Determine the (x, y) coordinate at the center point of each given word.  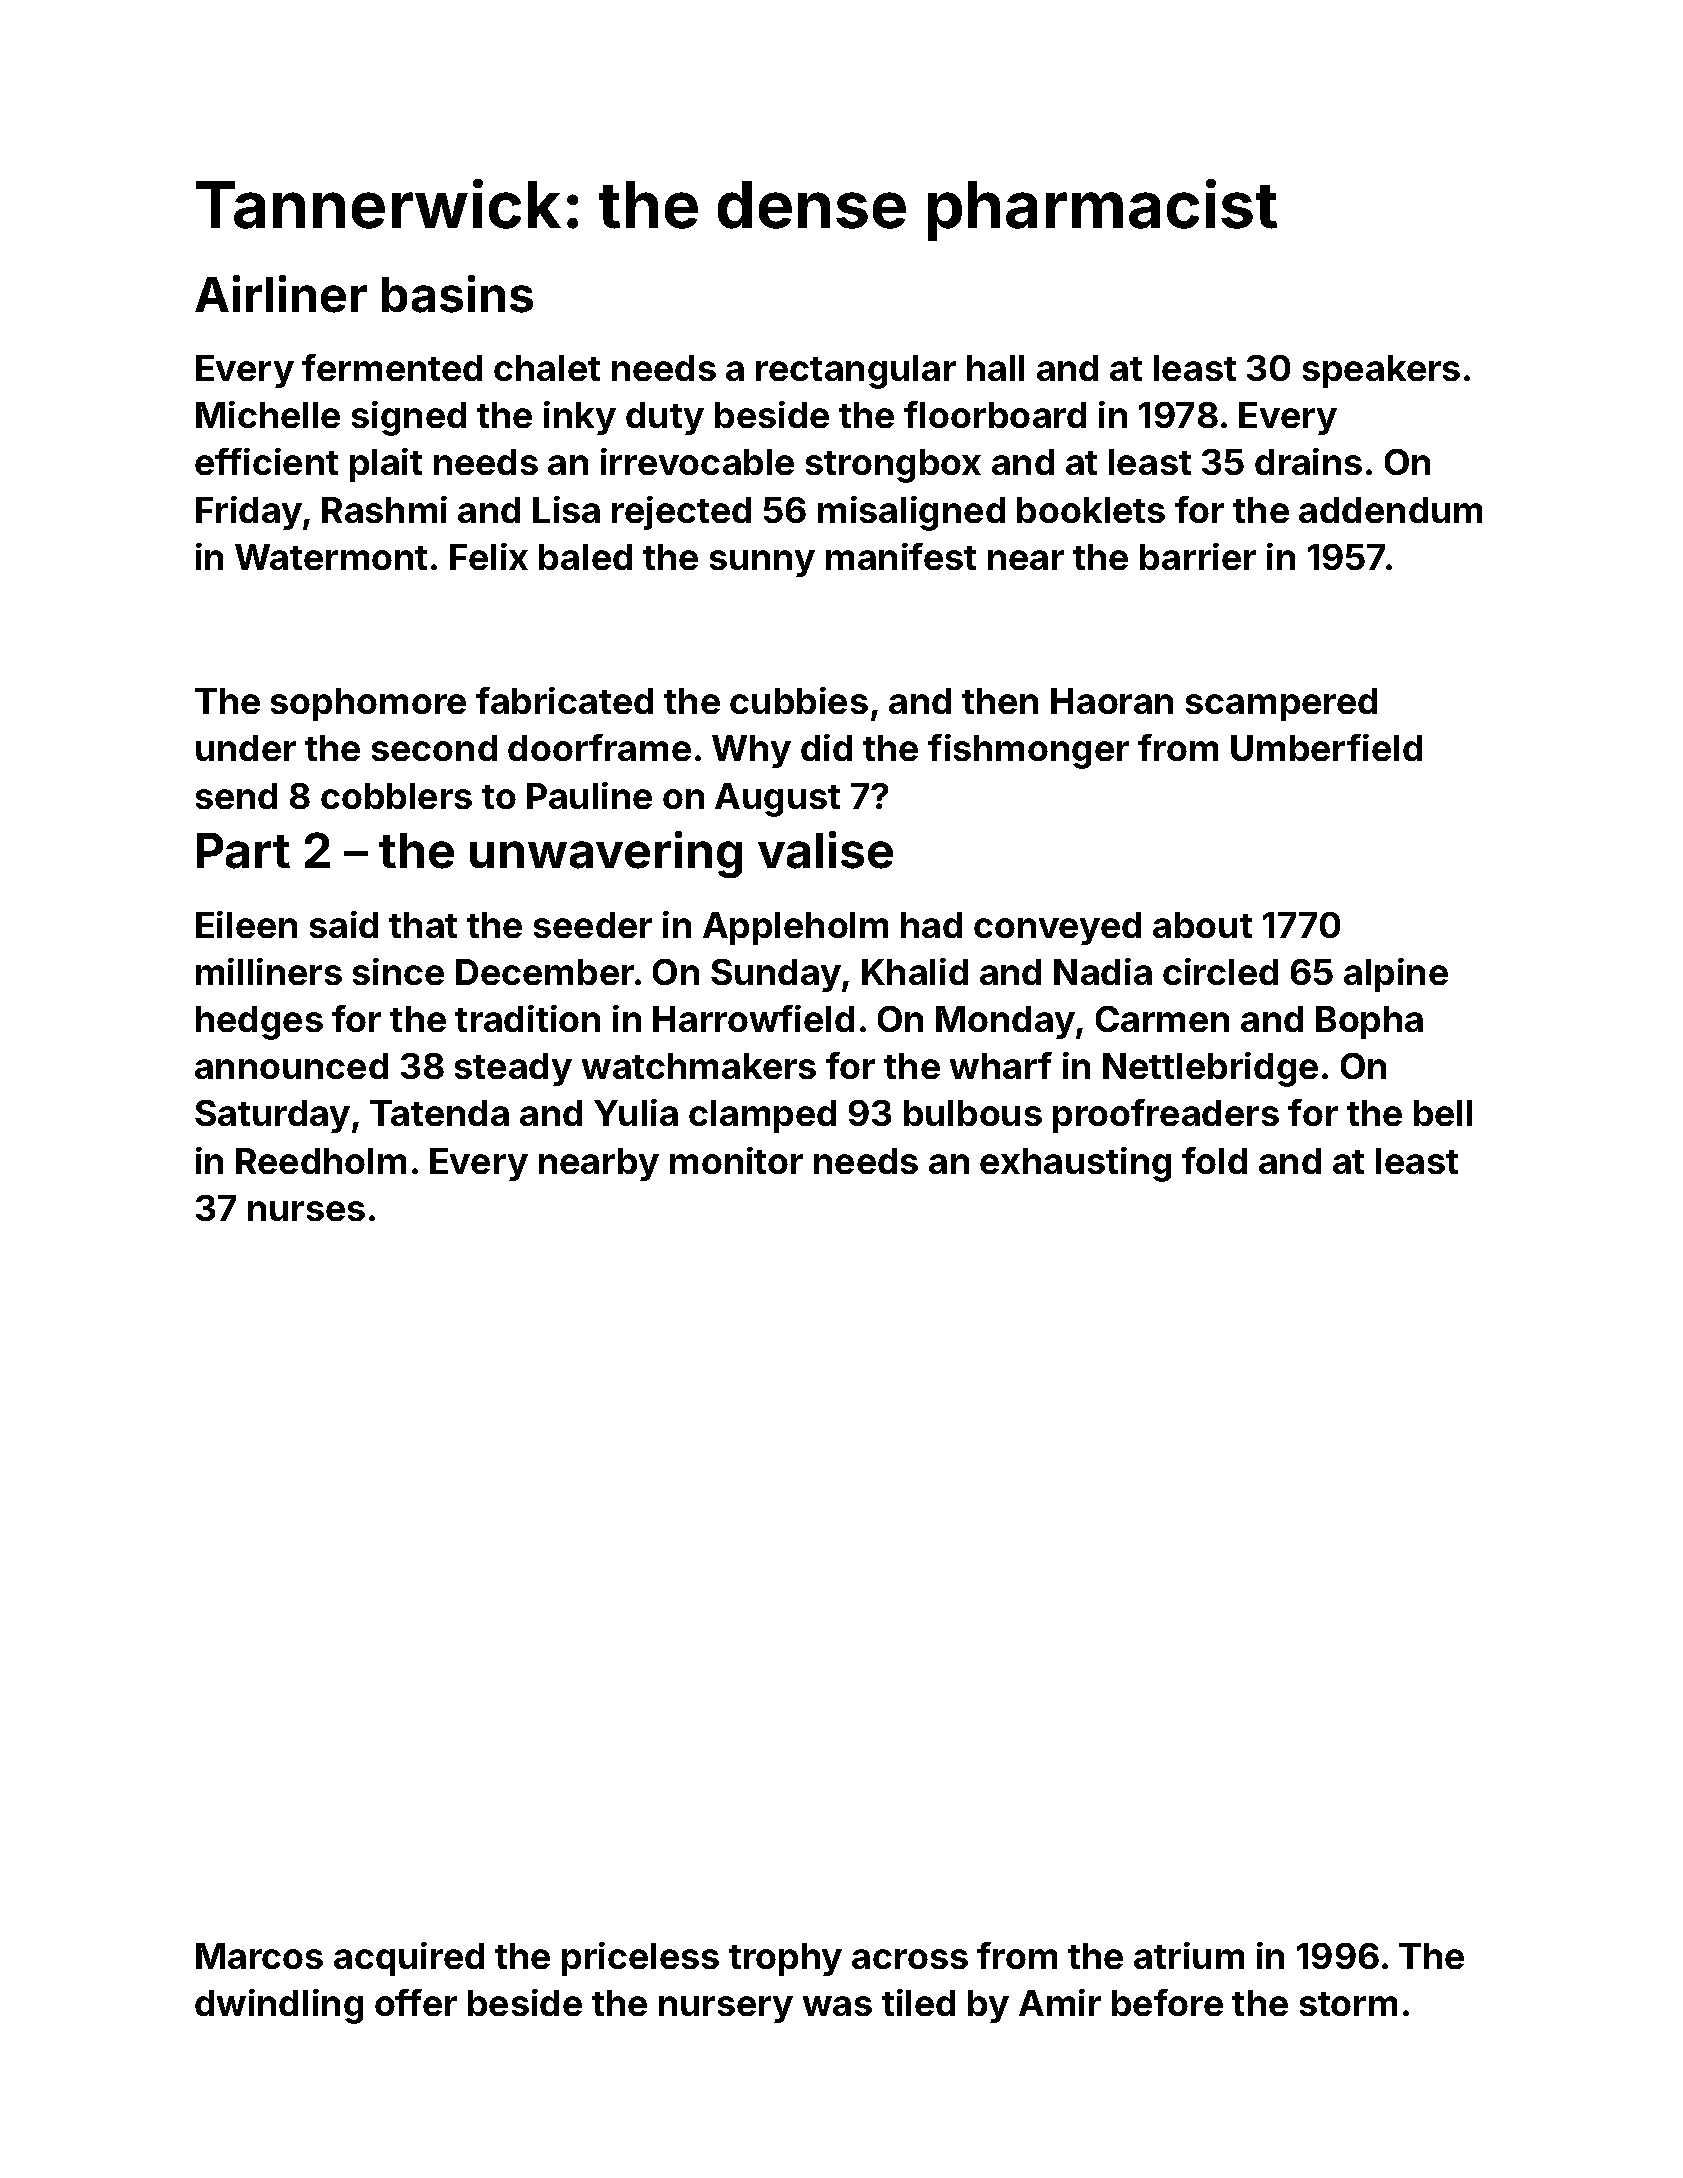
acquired (409, 1959)
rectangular (856, 372)
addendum (1390, 510)
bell (1443, 1113)
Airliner (281, 294)
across (910, 1959)
